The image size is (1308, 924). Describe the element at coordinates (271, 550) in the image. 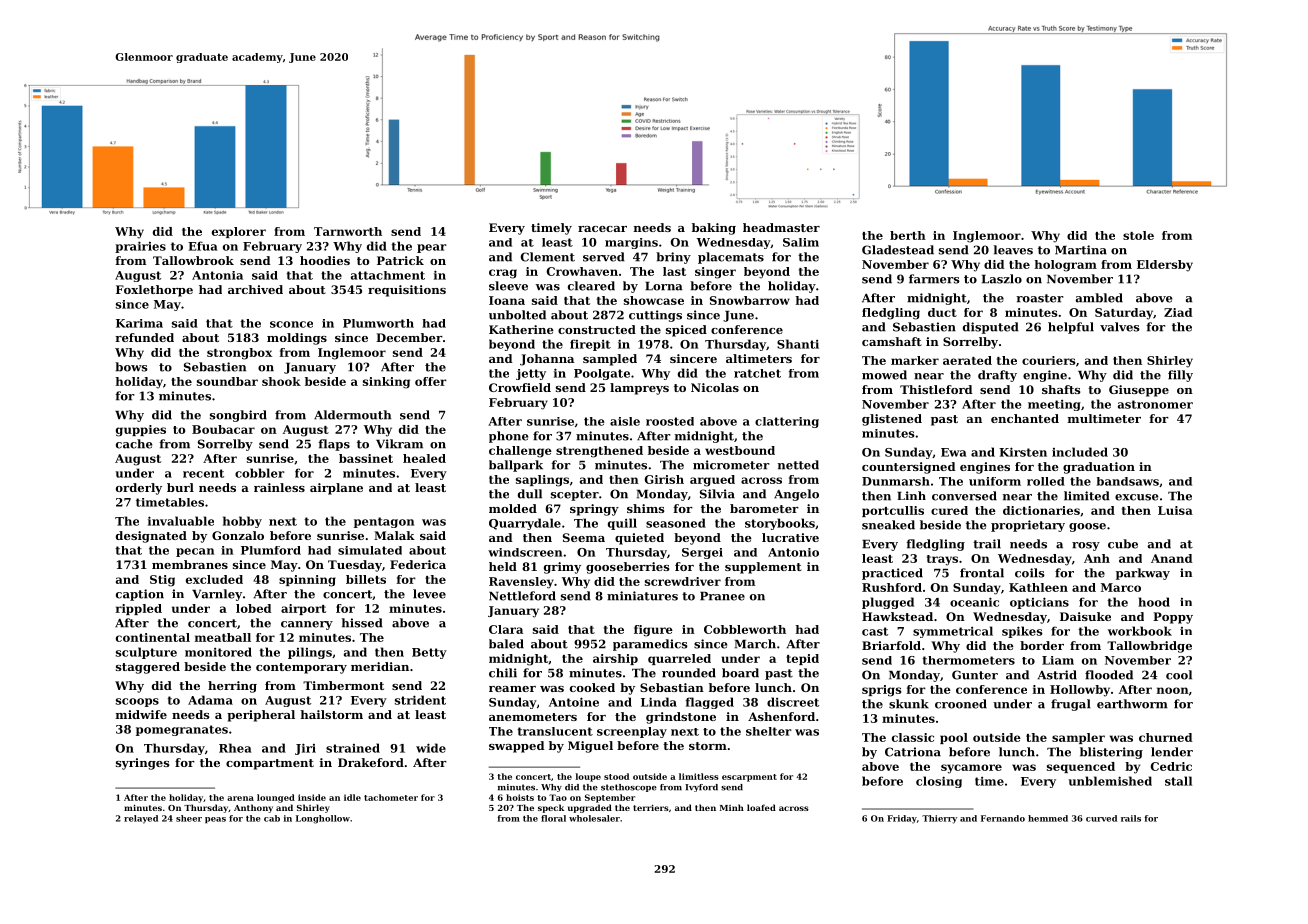

I see `Plumford` at that location.
